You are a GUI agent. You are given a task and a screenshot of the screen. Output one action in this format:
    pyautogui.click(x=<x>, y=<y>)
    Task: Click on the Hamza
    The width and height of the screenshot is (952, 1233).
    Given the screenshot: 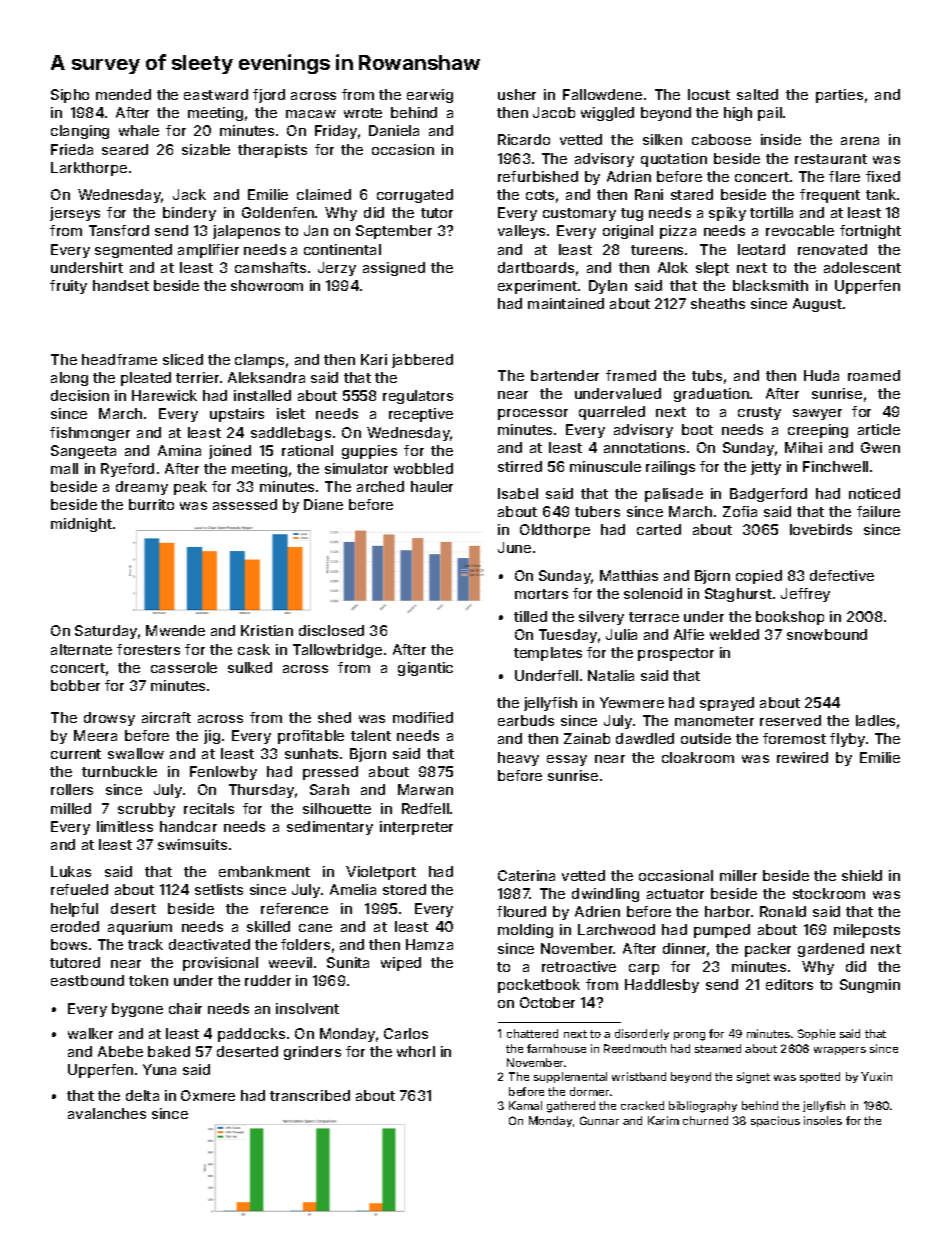 What is the action you would take?
    pyautogui.click(x=429, y=944)
